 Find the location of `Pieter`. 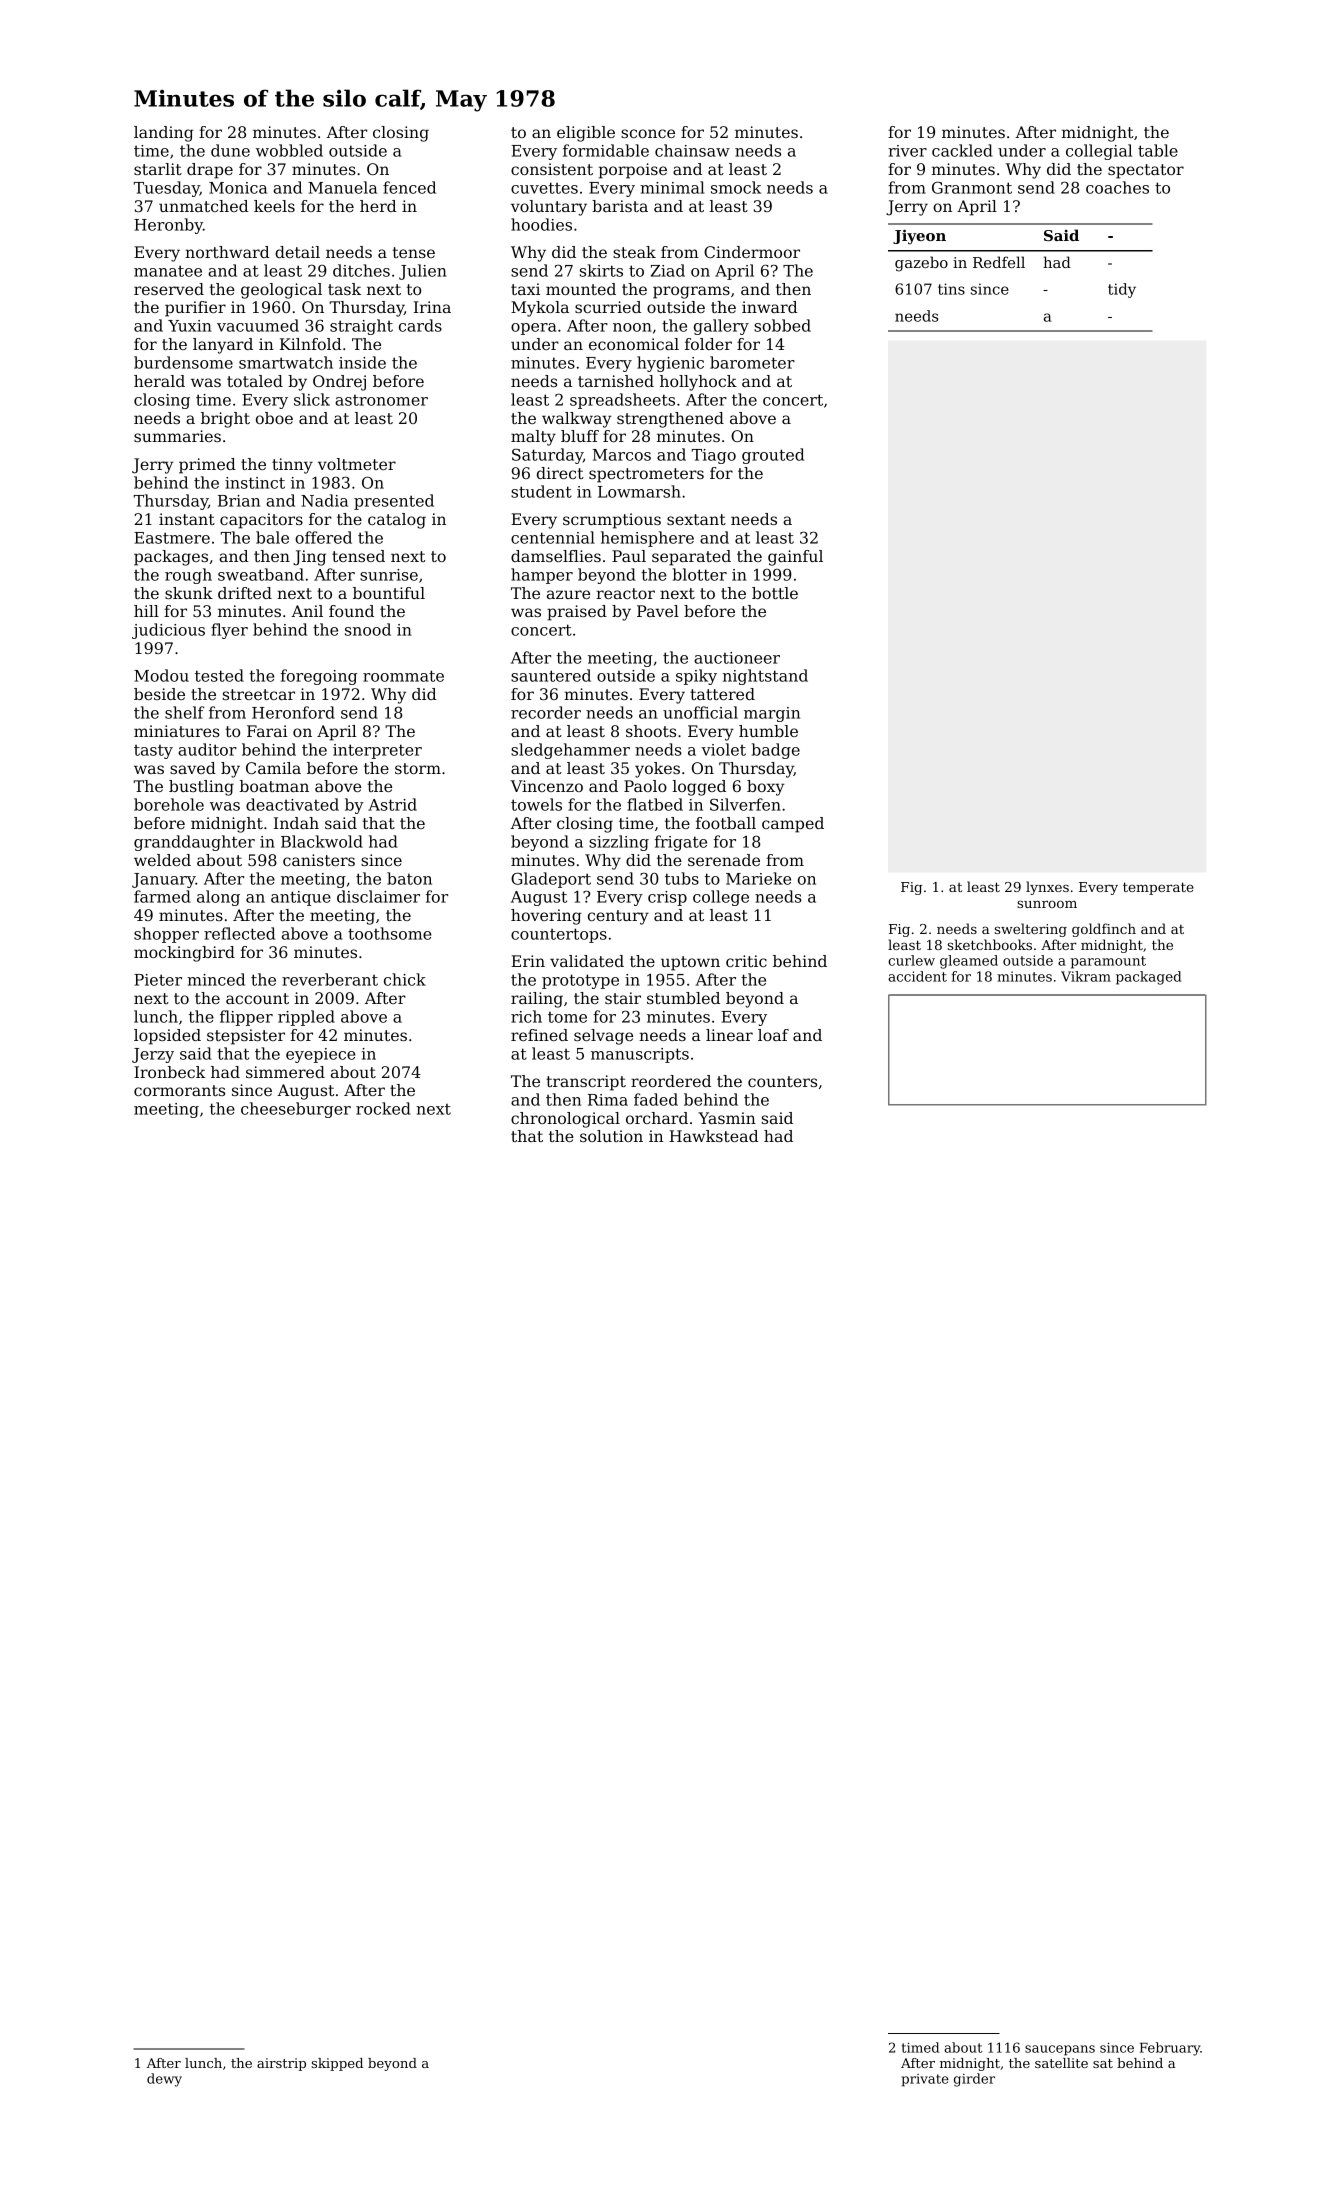

Pieter is located at coordinates (158, 980).
